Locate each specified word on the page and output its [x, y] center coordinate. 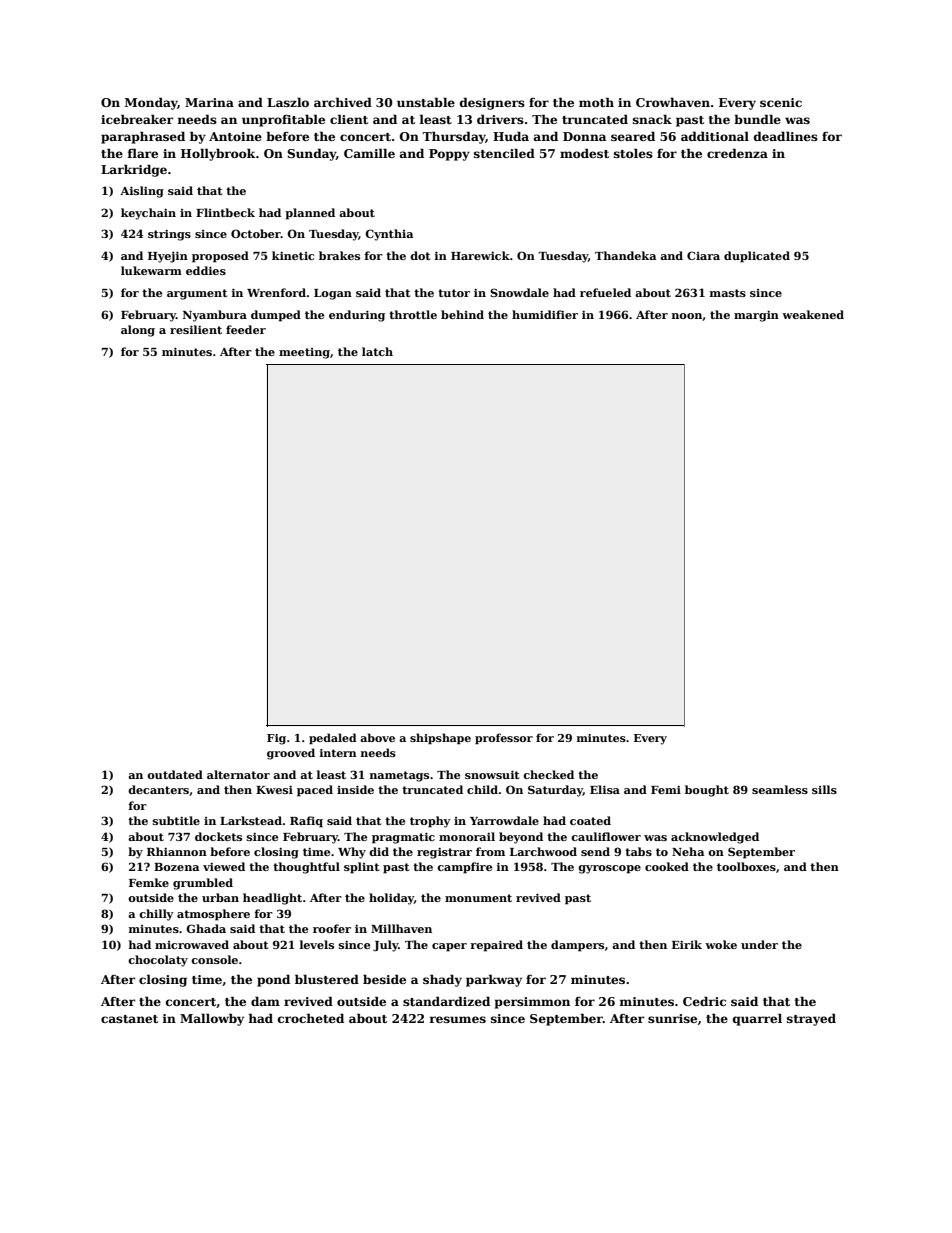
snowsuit [492, 775]
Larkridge [134, 170]
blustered [327, 979]
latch [377, 351]
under [759, 944]
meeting [304, 353]
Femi [666, 790]
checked [548, 774]
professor [504, 738]
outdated [175, 774]
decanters [158, 789]
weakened [813, 314]
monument [478, 898]
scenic [781, 102]
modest [584, 153]
